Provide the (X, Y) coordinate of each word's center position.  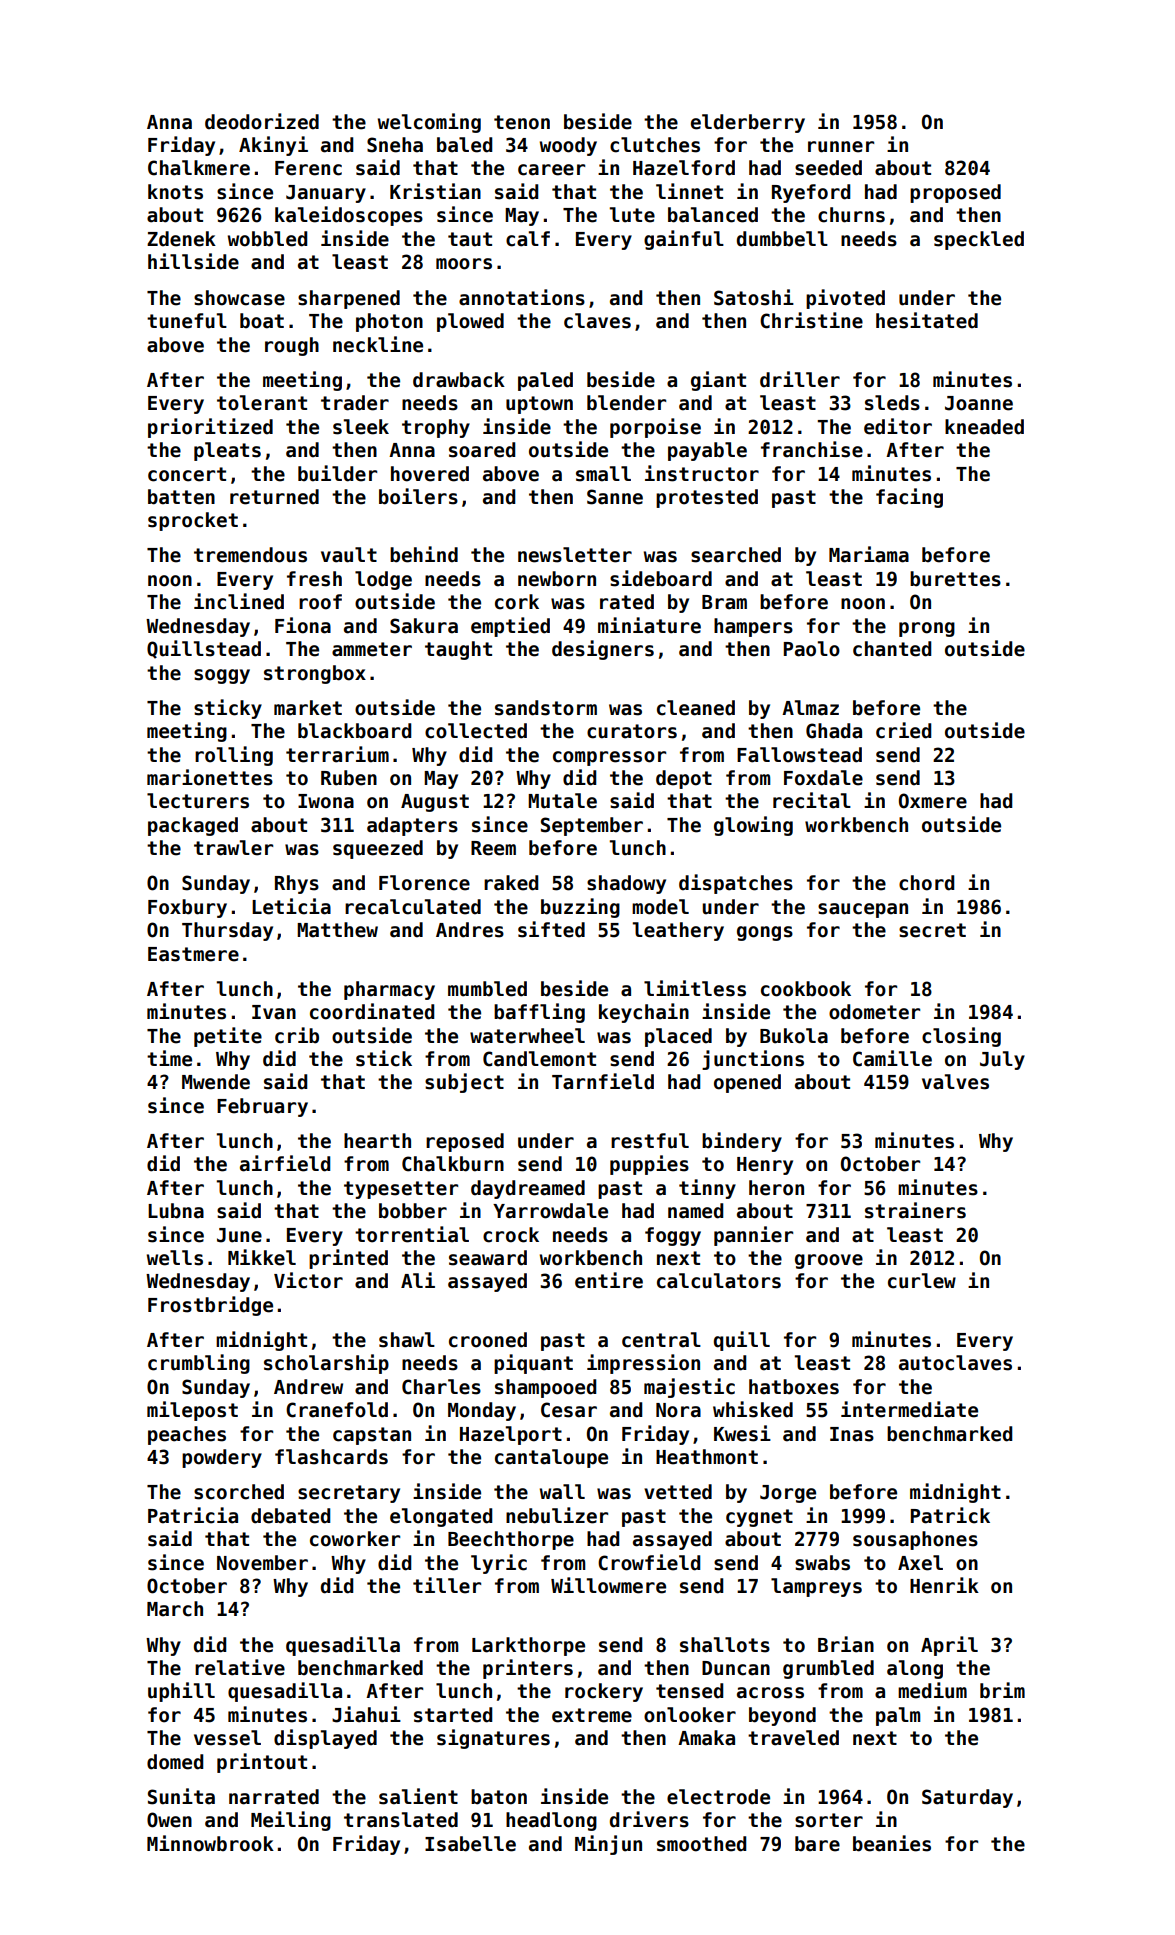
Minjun (608, 1845)
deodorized (262, 121)
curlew (922, 1281)
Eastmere (193, 954)
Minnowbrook (210, 1843)
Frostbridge (210, 1306)
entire (609, 1280)
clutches (655, 145)
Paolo (812, 649)
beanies (892, 1843)
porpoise (655, 428)
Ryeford (811, 193)
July (1002, 1060)
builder (337, 473)
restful (650, 1141)
